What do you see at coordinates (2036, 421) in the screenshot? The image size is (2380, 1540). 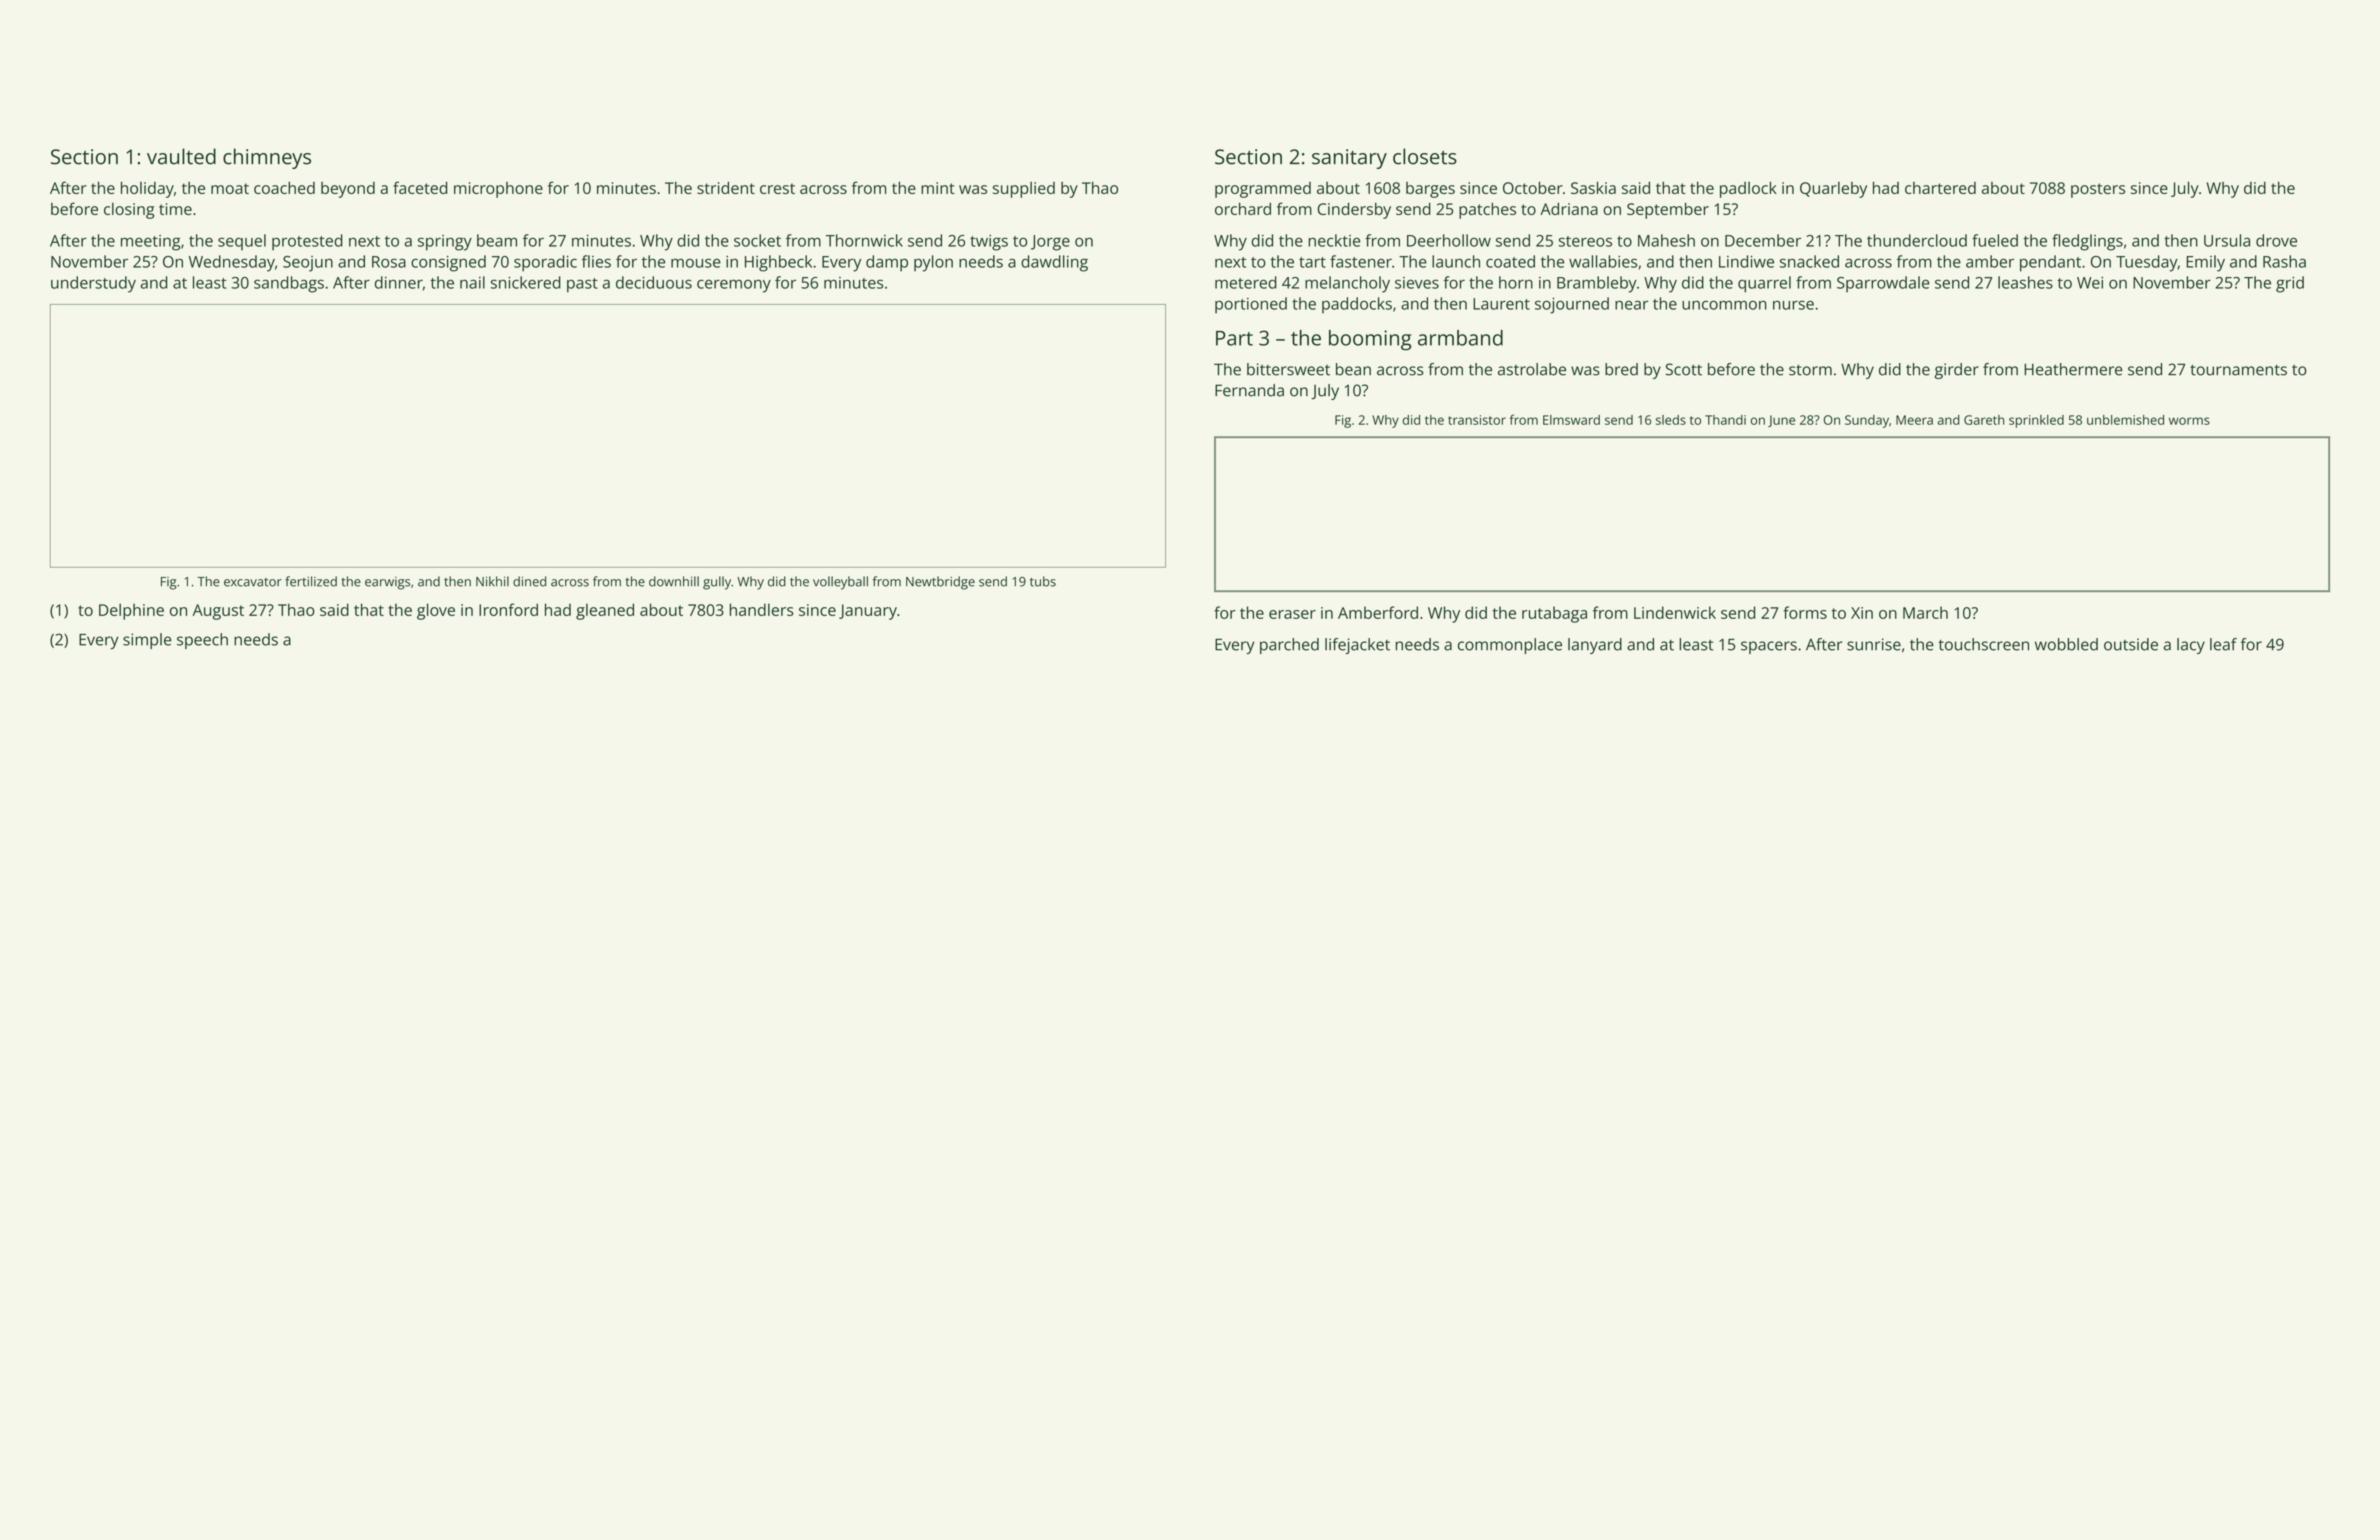 I see `sprinkled` at bounding box center [2036, 421].
